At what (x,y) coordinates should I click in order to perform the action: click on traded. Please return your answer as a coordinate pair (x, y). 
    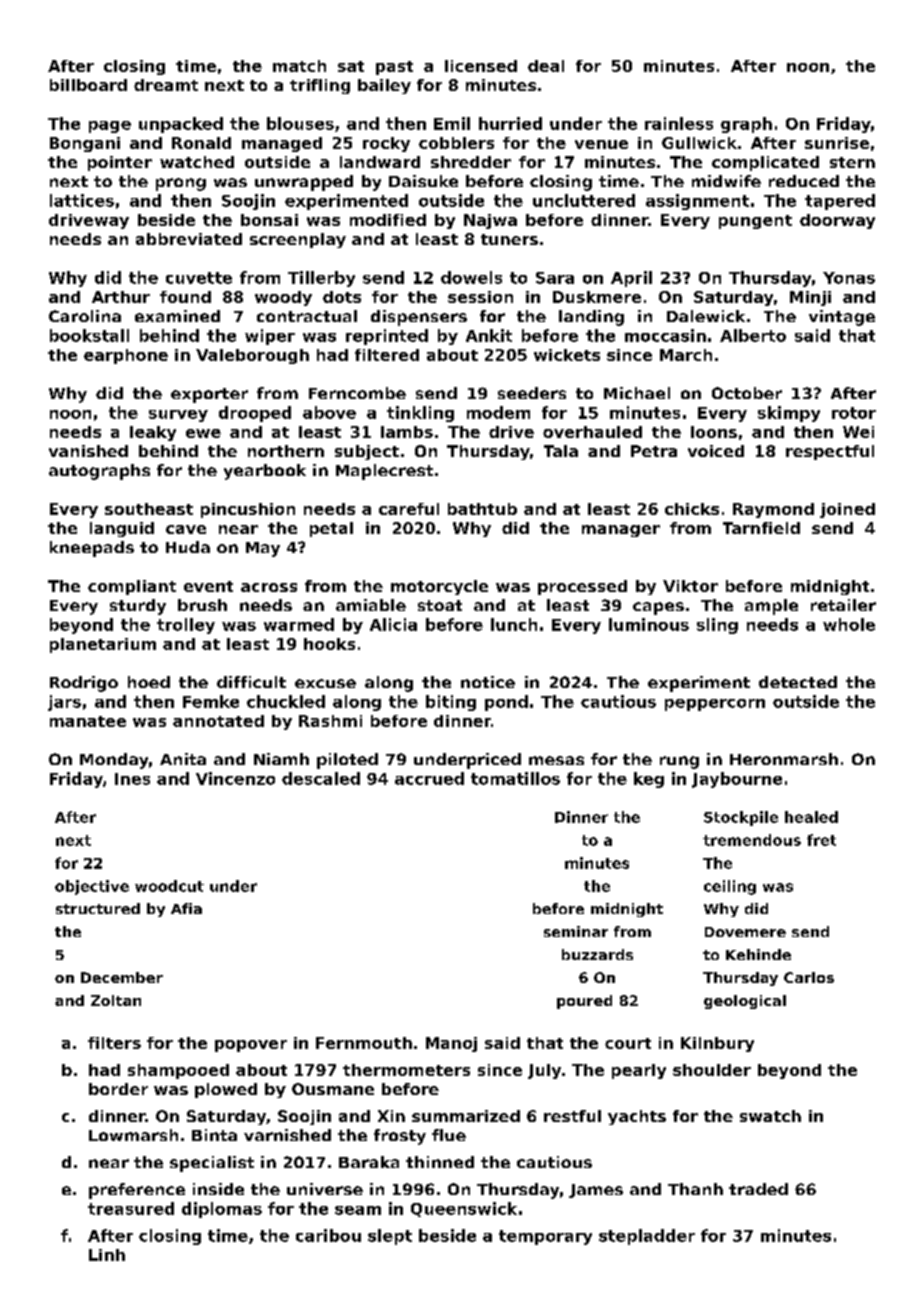
    Looking at the image, I should click on (758, 1189).
